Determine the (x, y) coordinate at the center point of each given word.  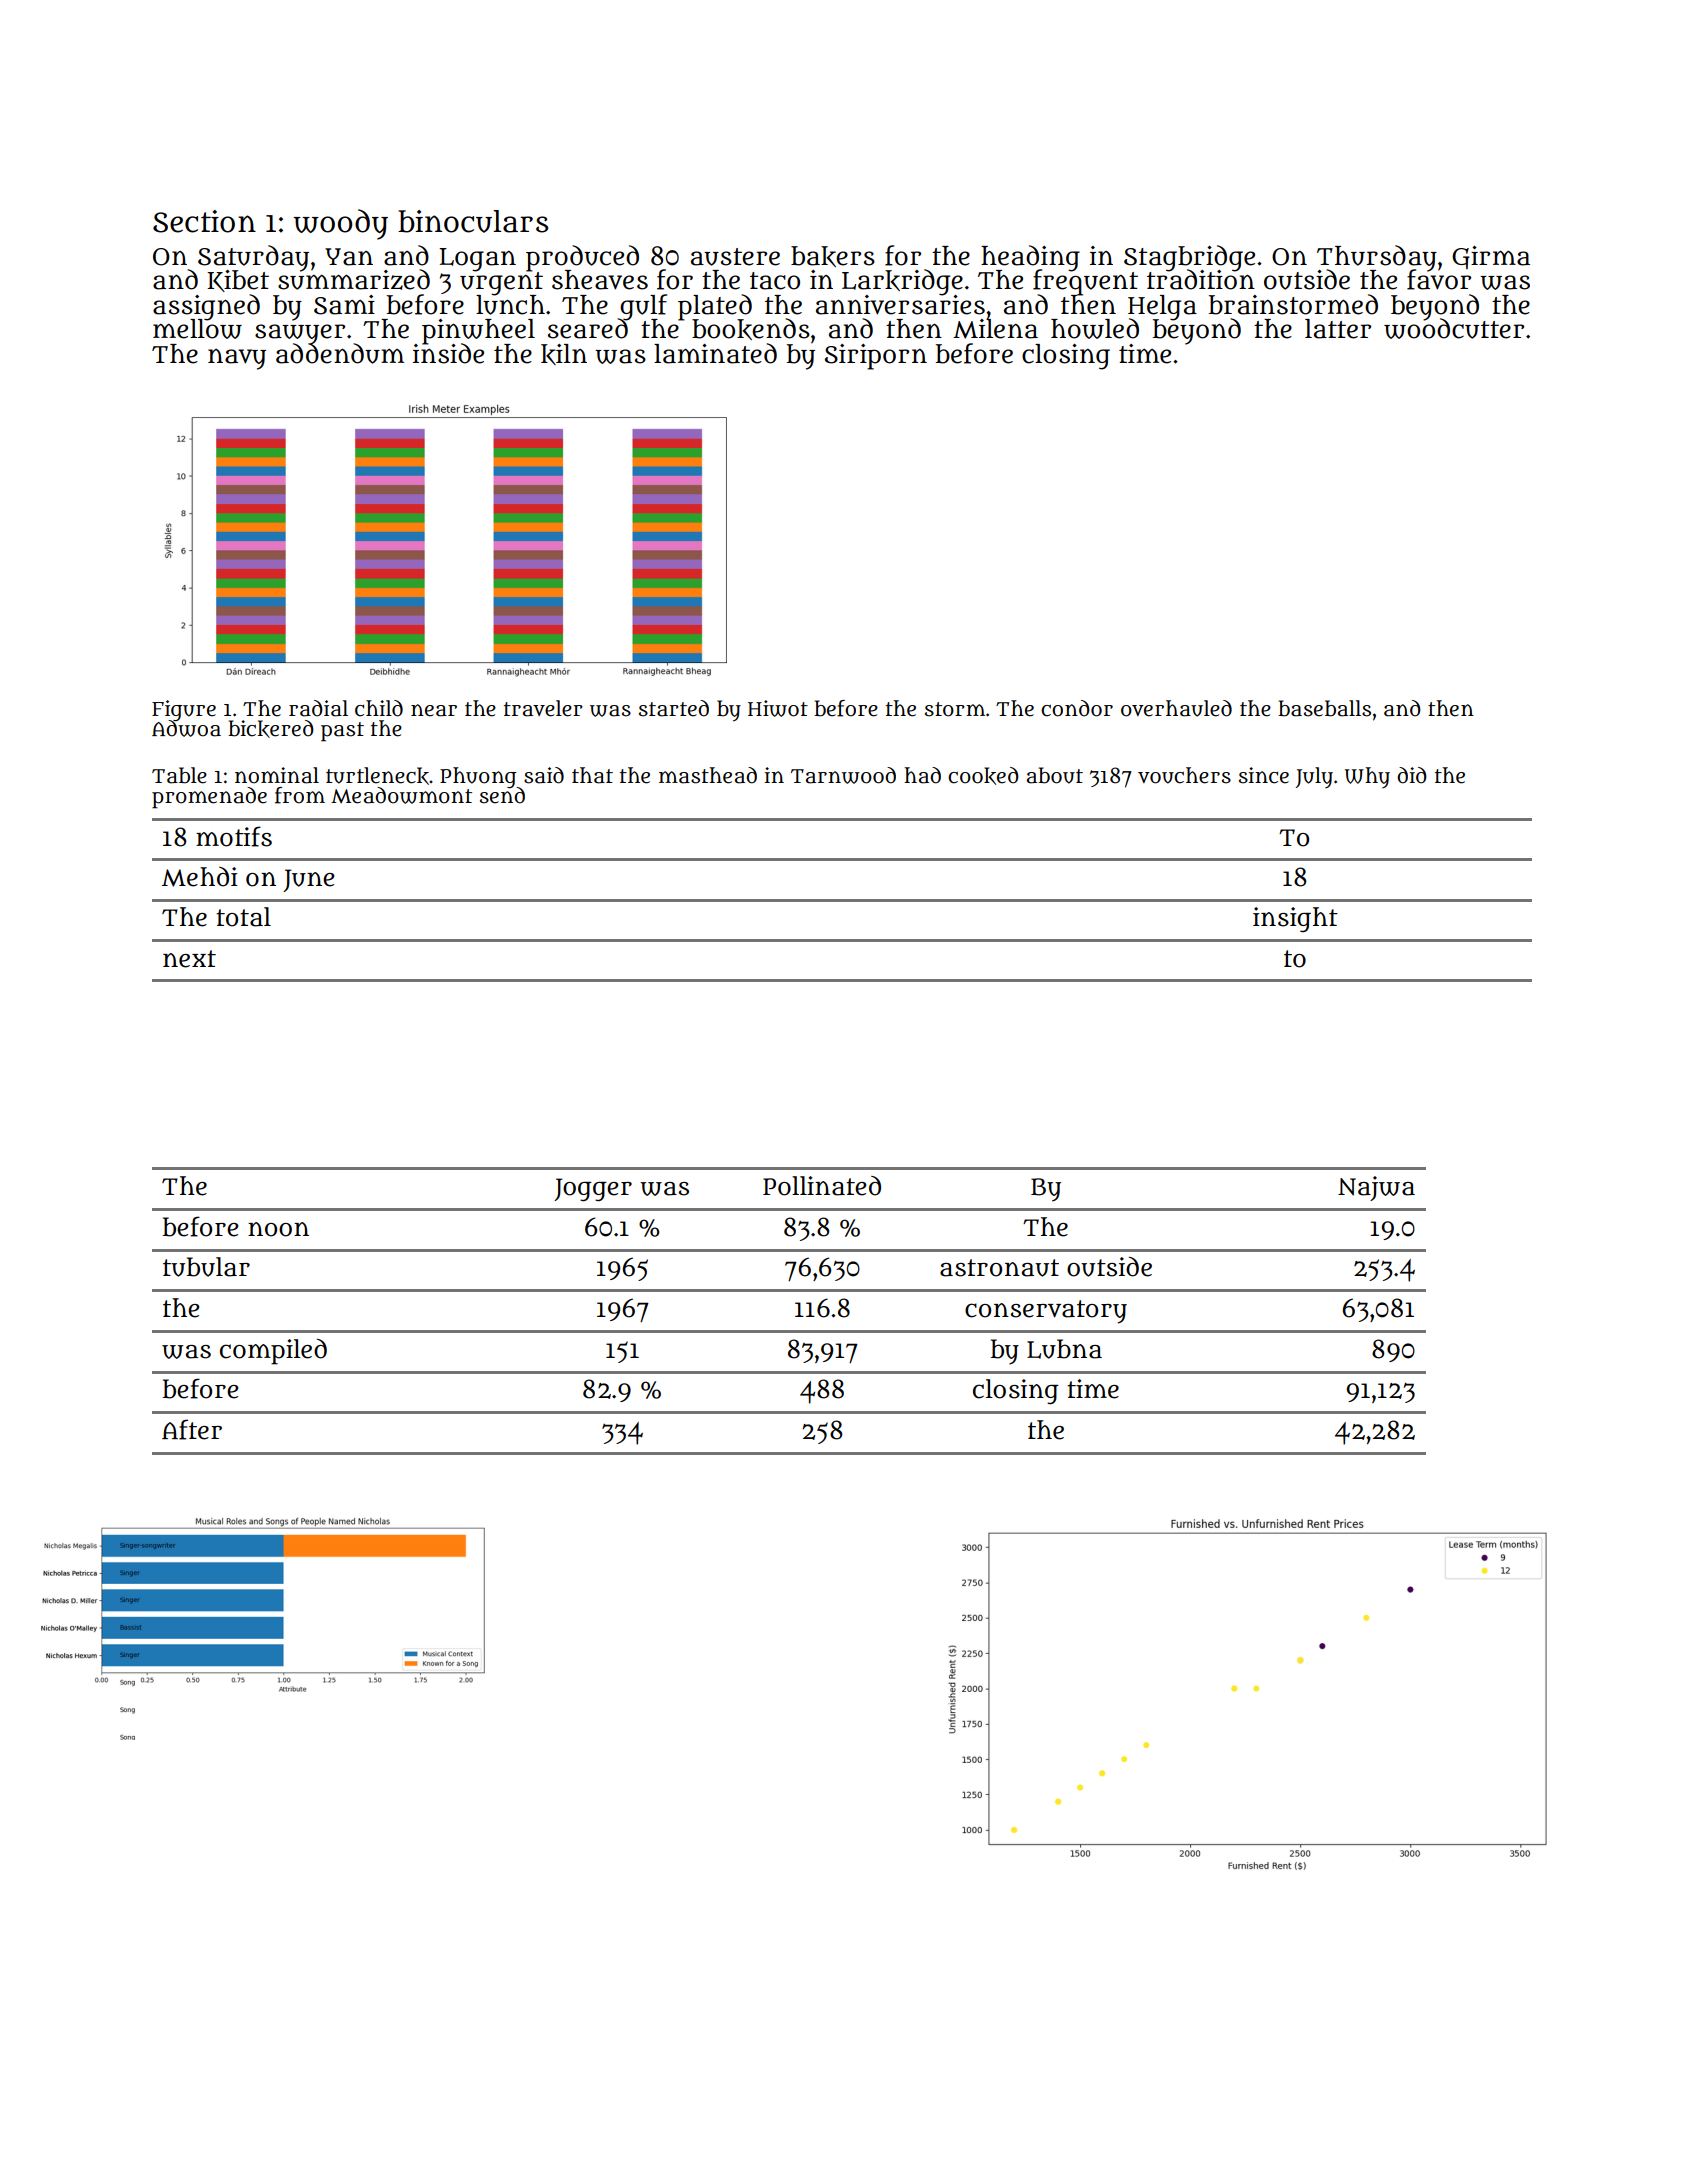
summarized (354, 280)
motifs (234, 836)
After (192, 1429)
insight (1295, 919)
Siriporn (876, 357)
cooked (983, 776)
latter (1338, 329)
